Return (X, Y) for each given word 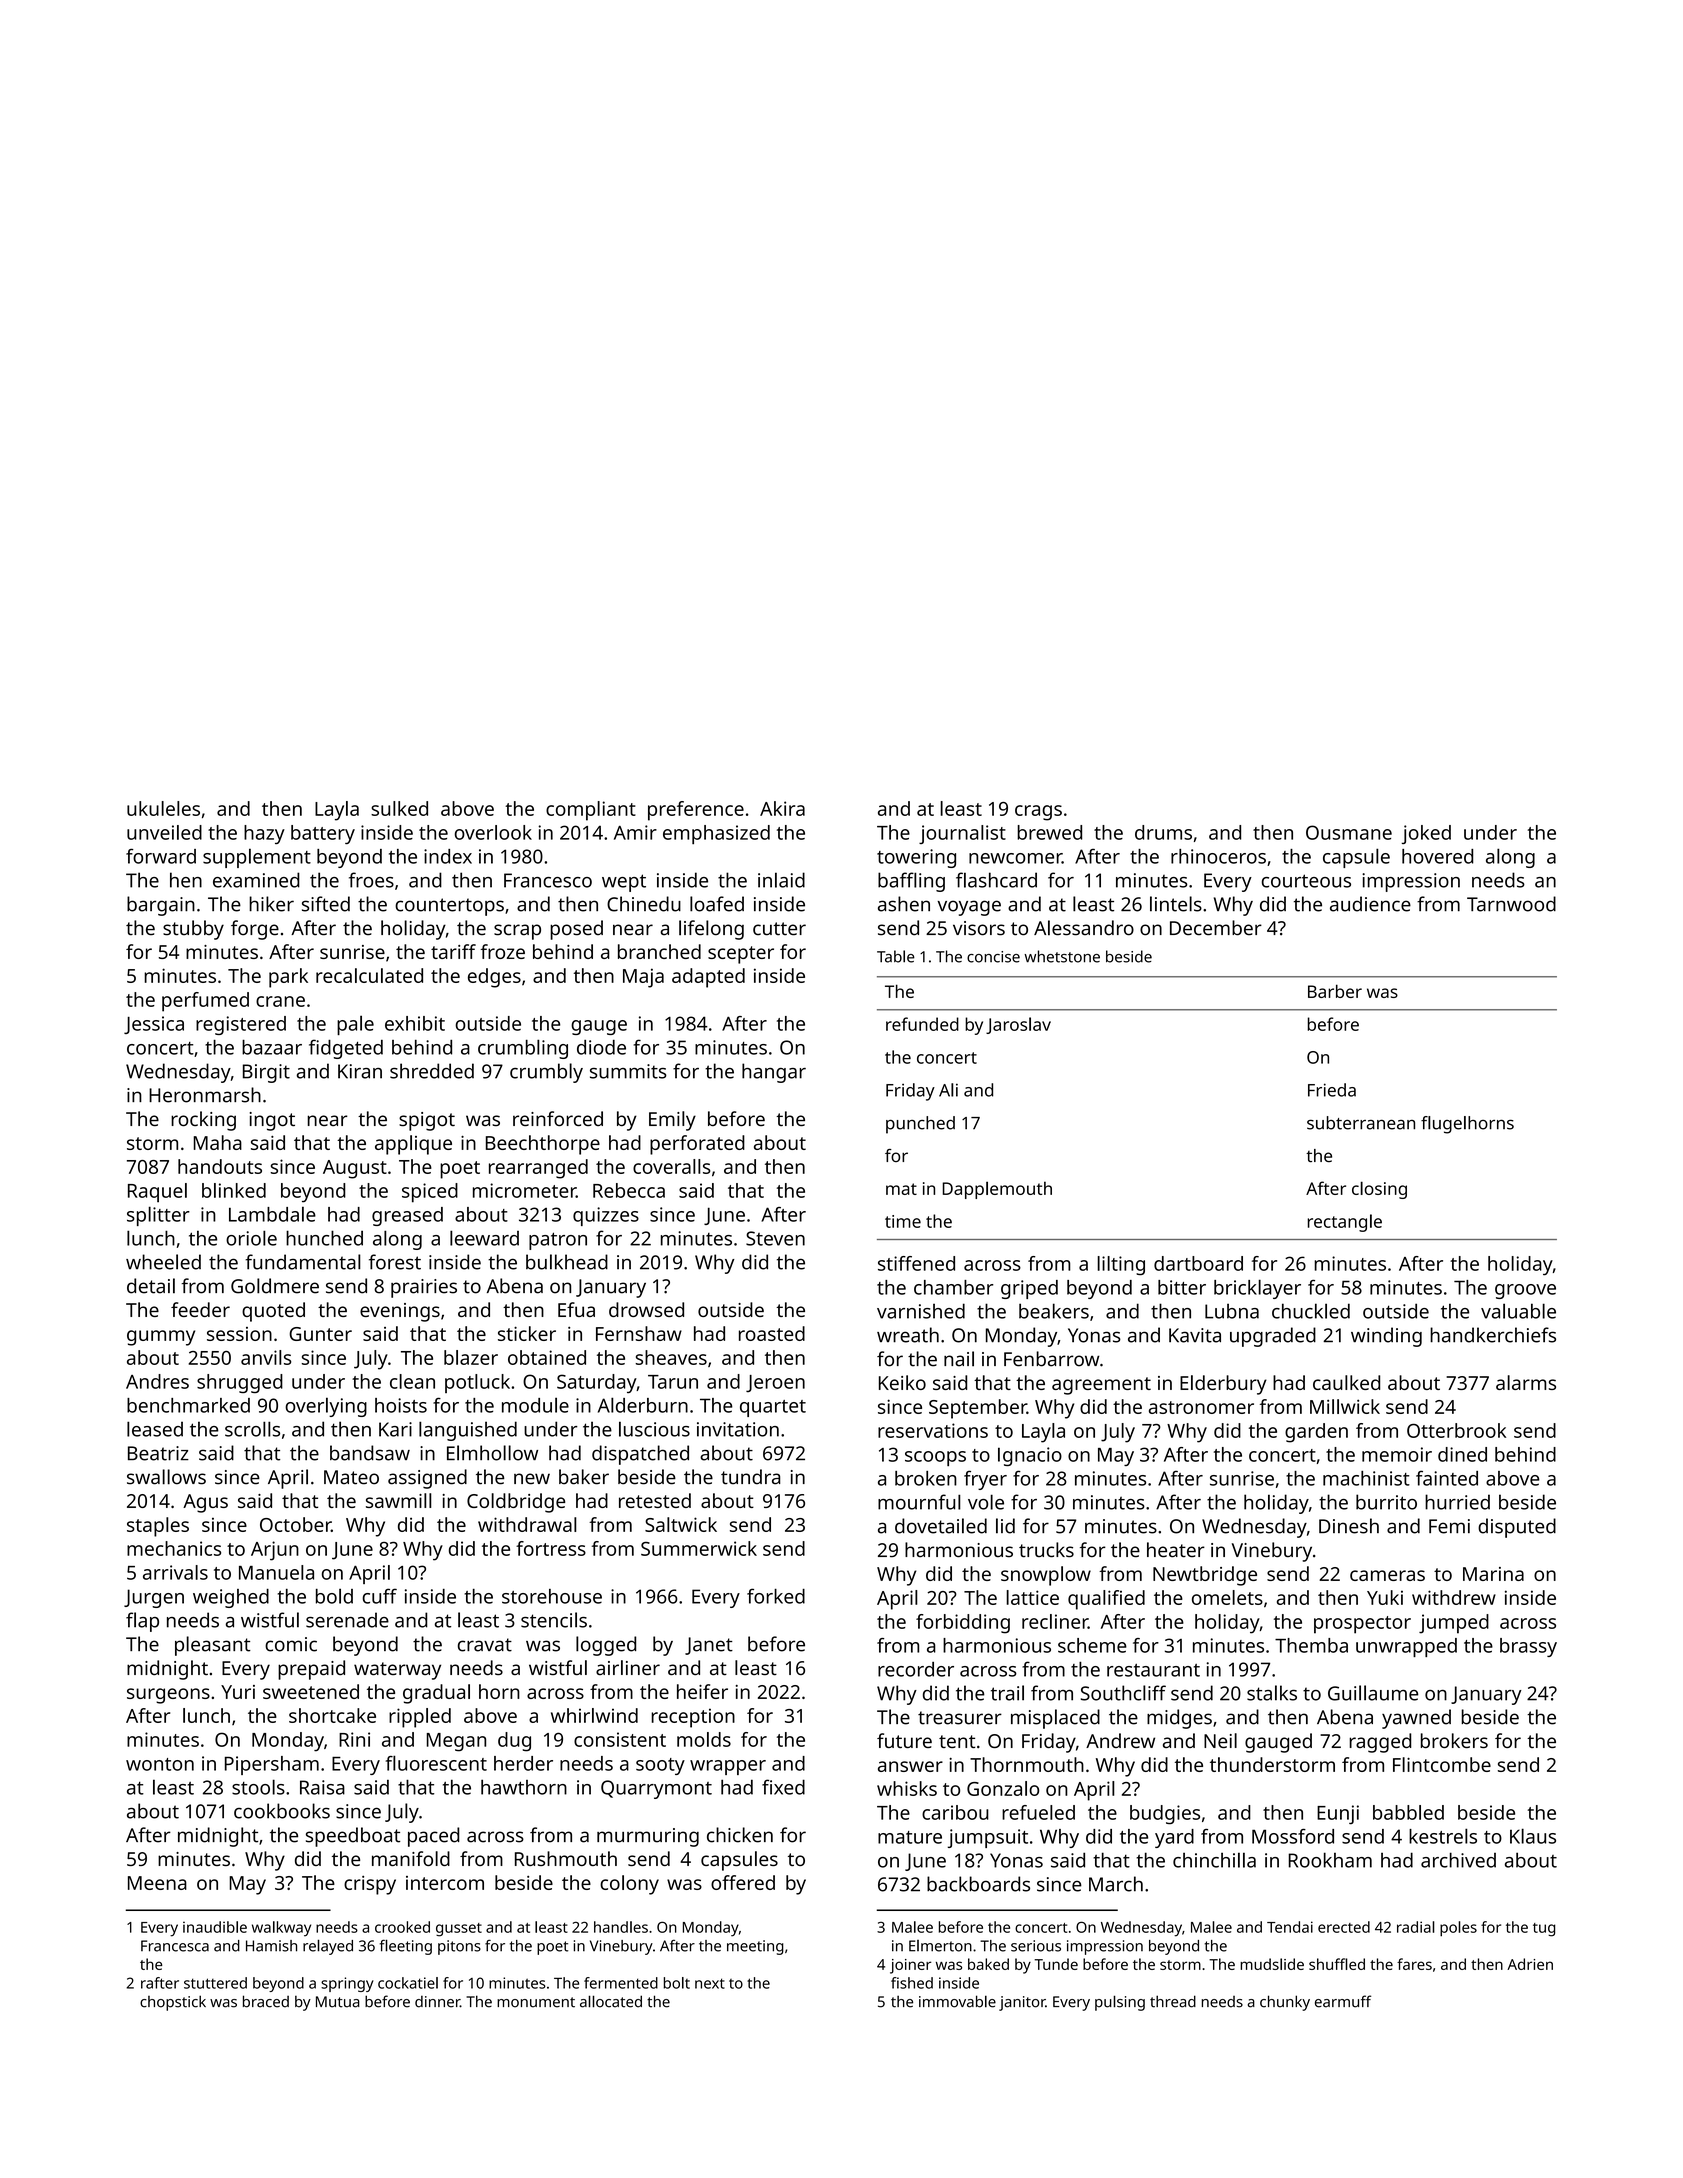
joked (1426, 834)
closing (1379, 1190)
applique (413, 1145)
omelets (1227, 1597)
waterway (397, 1671)
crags (1038, 813)
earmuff (1343, 2001)
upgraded (1273, 1337)
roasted (772, 1333)
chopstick (173, 2003)
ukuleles (163, 808)
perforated (697, 1145)
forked (776, 1596)
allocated (611, 2001)
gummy (161, 1338)
